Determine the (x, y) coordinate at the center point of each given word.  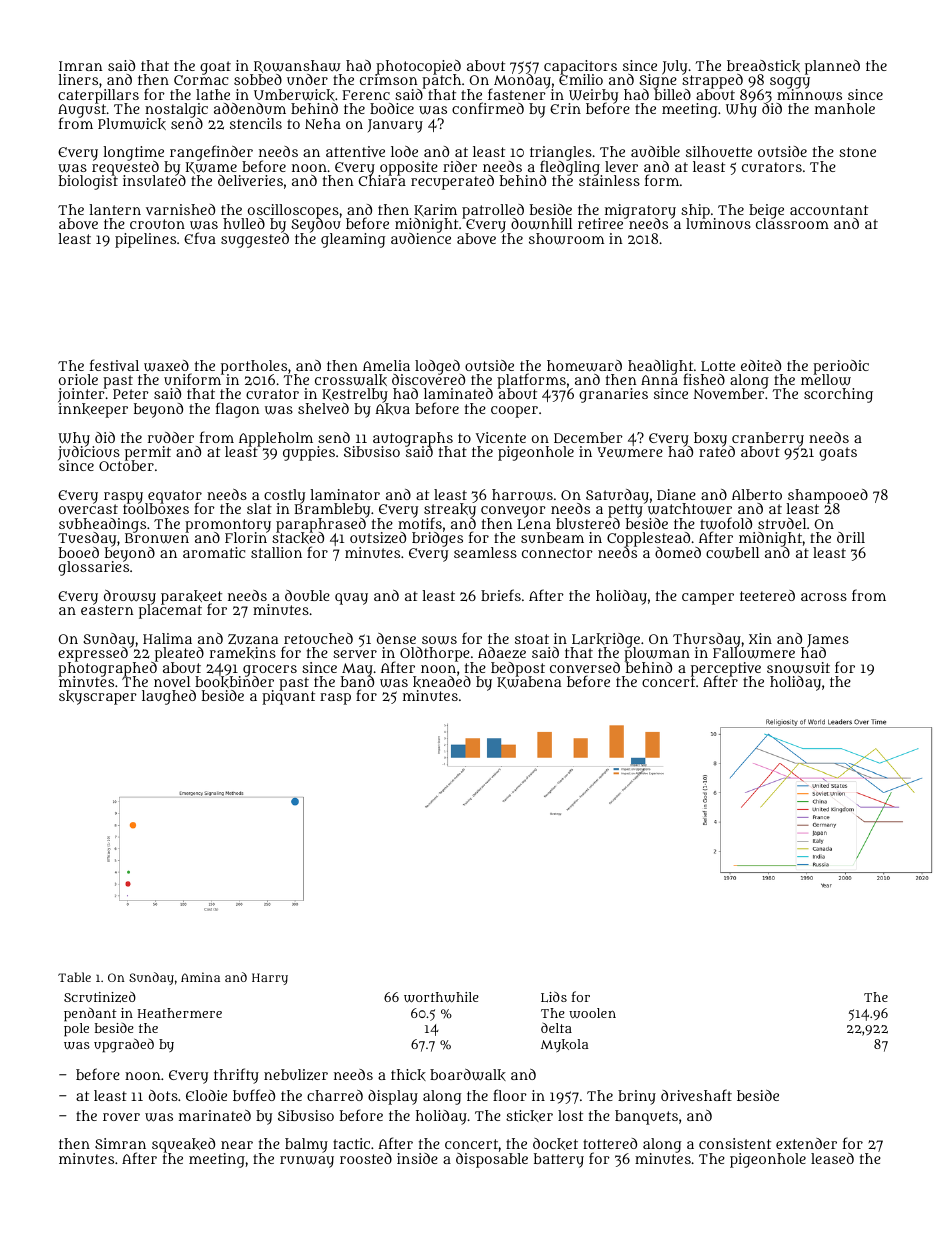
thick (408, 1075)
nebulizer (296, 1074)
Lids (554, 997)
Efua (200, 238)
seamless (485, 552)
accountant (829, 210)
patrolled (493, 211)
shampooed (827, 496)
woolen (592, 1013)
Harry (270, 979)
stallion (276, 552)
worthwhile (441, 997)
